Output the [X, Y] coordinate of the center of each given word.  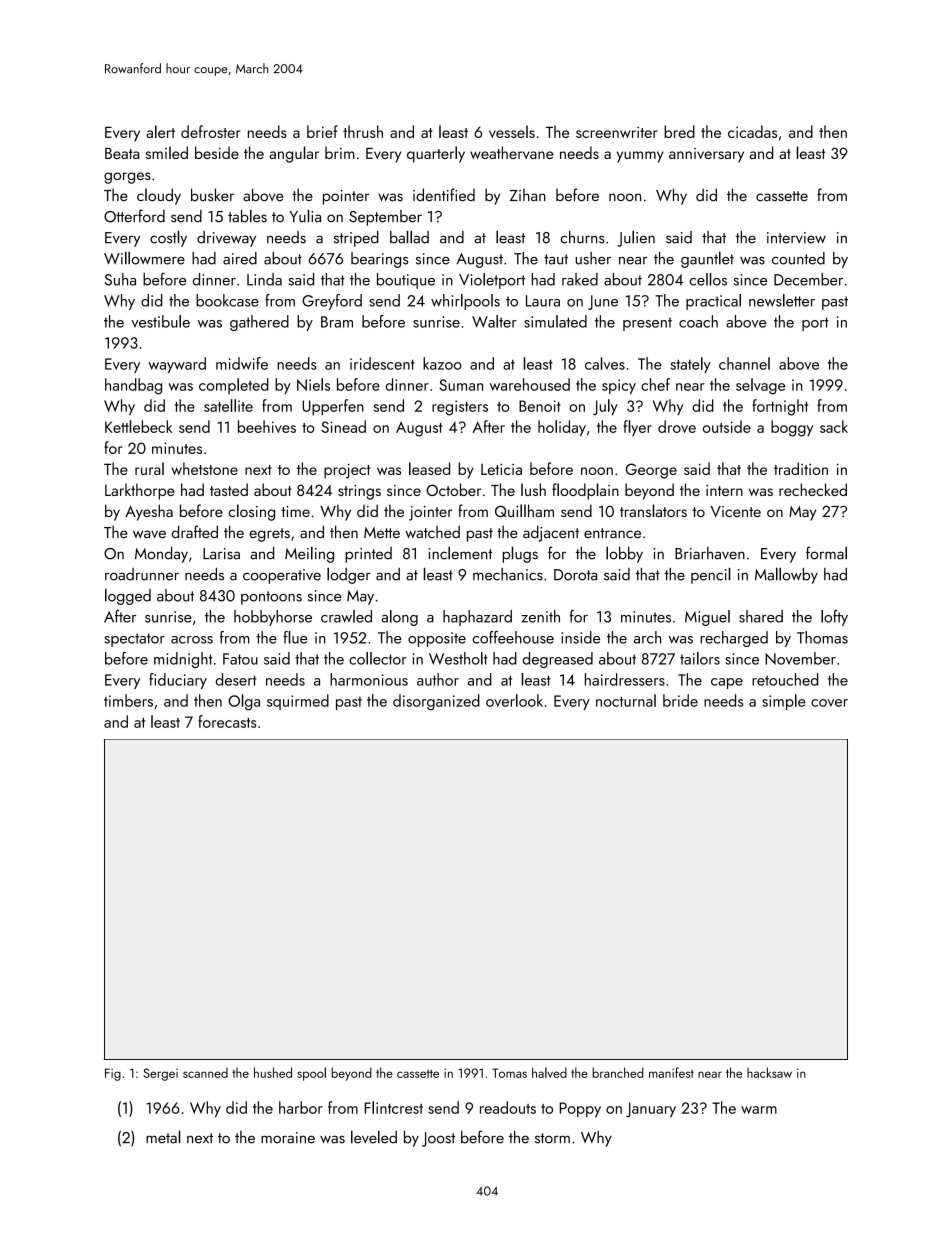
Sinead [343, 426]
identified [444, 194]
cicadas [752, 131]
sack [834, 426]
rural [149, 468]
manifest [671, 1072]
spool [311, 1074]
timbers [128, 700]
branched [618, 1072]
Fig [113, 1074]
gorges [127, 178]
